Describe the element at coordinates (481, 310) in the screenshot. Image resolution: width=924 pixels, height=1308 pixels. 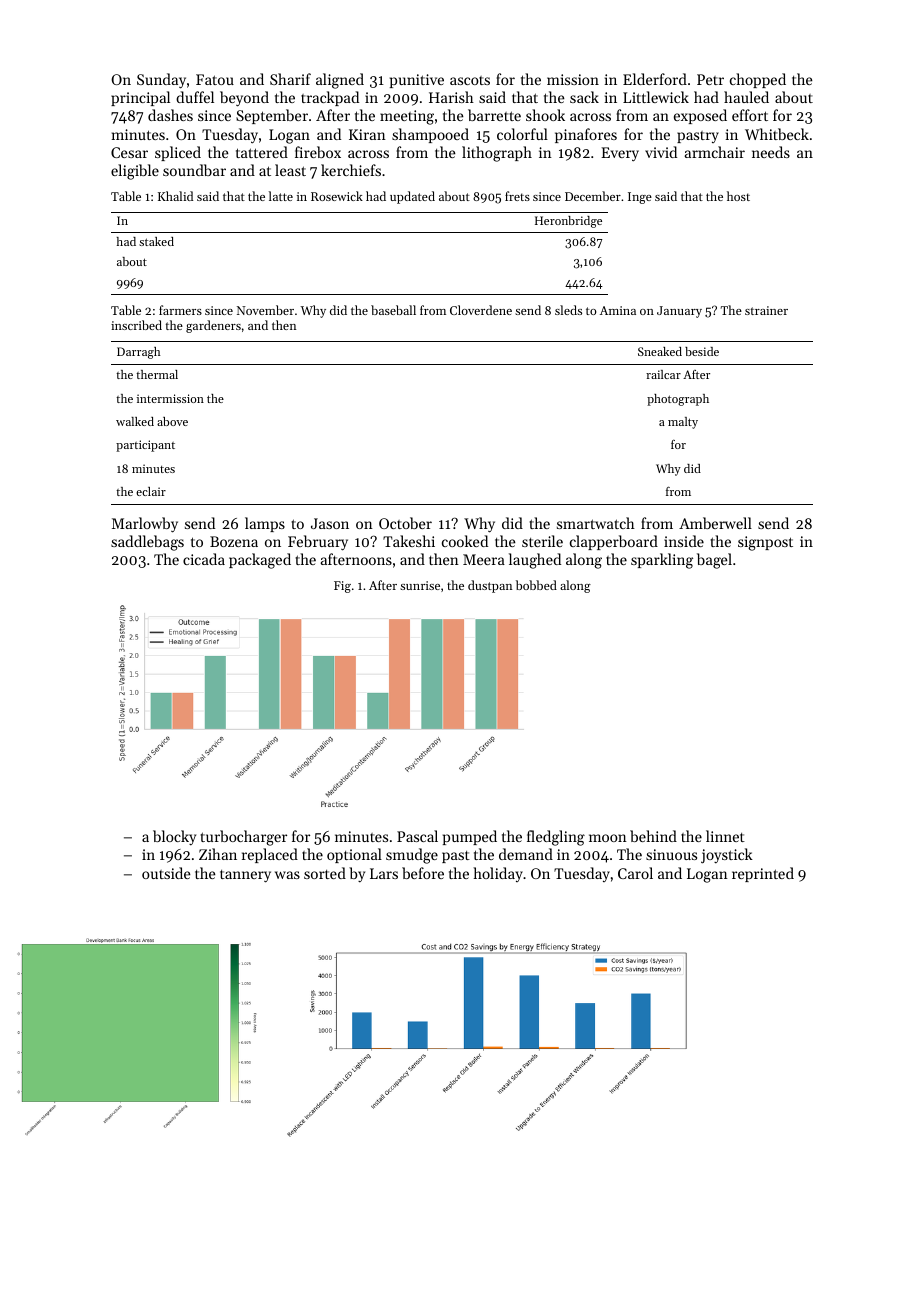
I see `Cloverdene` at that location.
